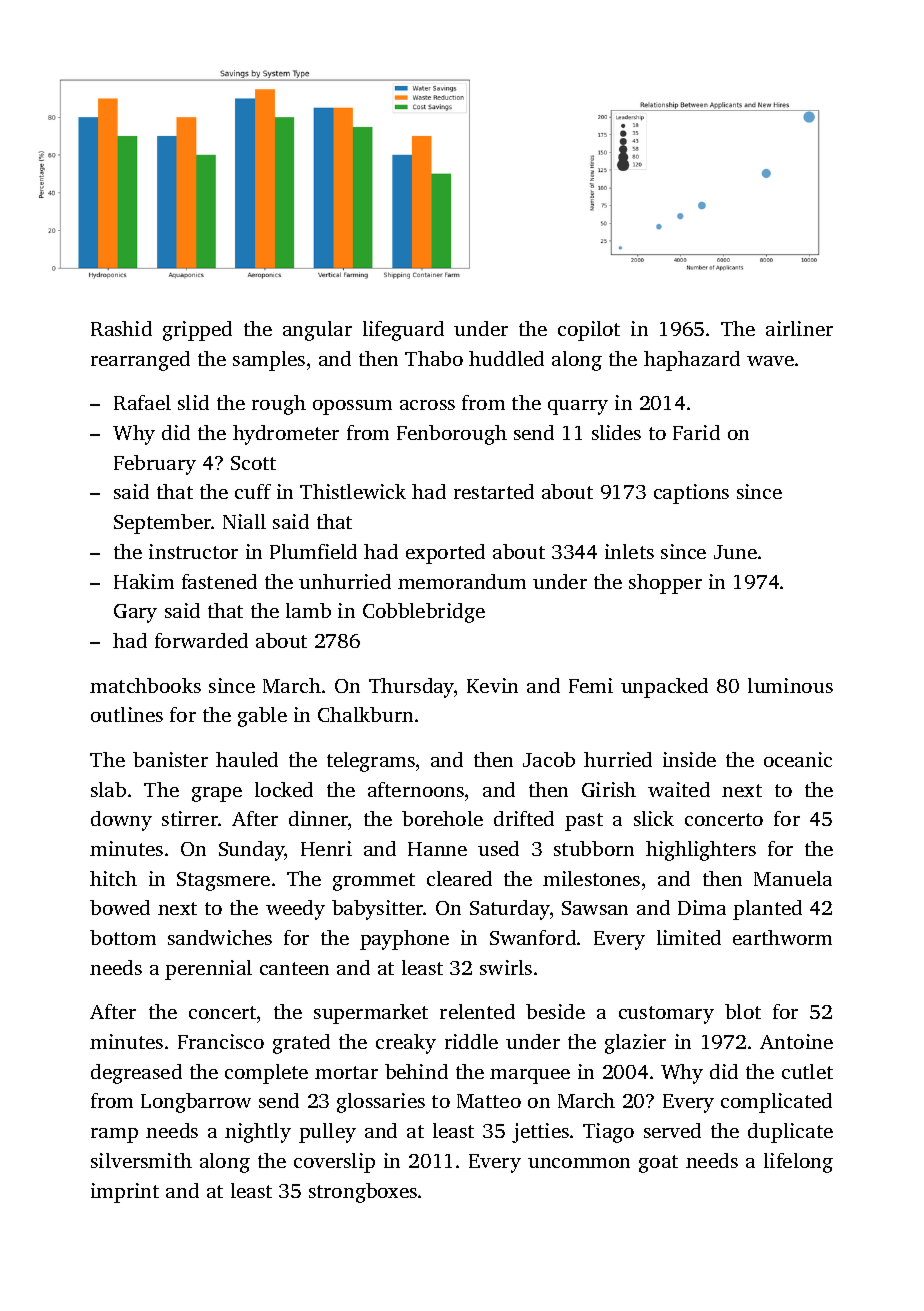 The image size is (924, 1311). Describe the element at coordinates (799, 328) in the screenshot. I see `airliner` at that location.
